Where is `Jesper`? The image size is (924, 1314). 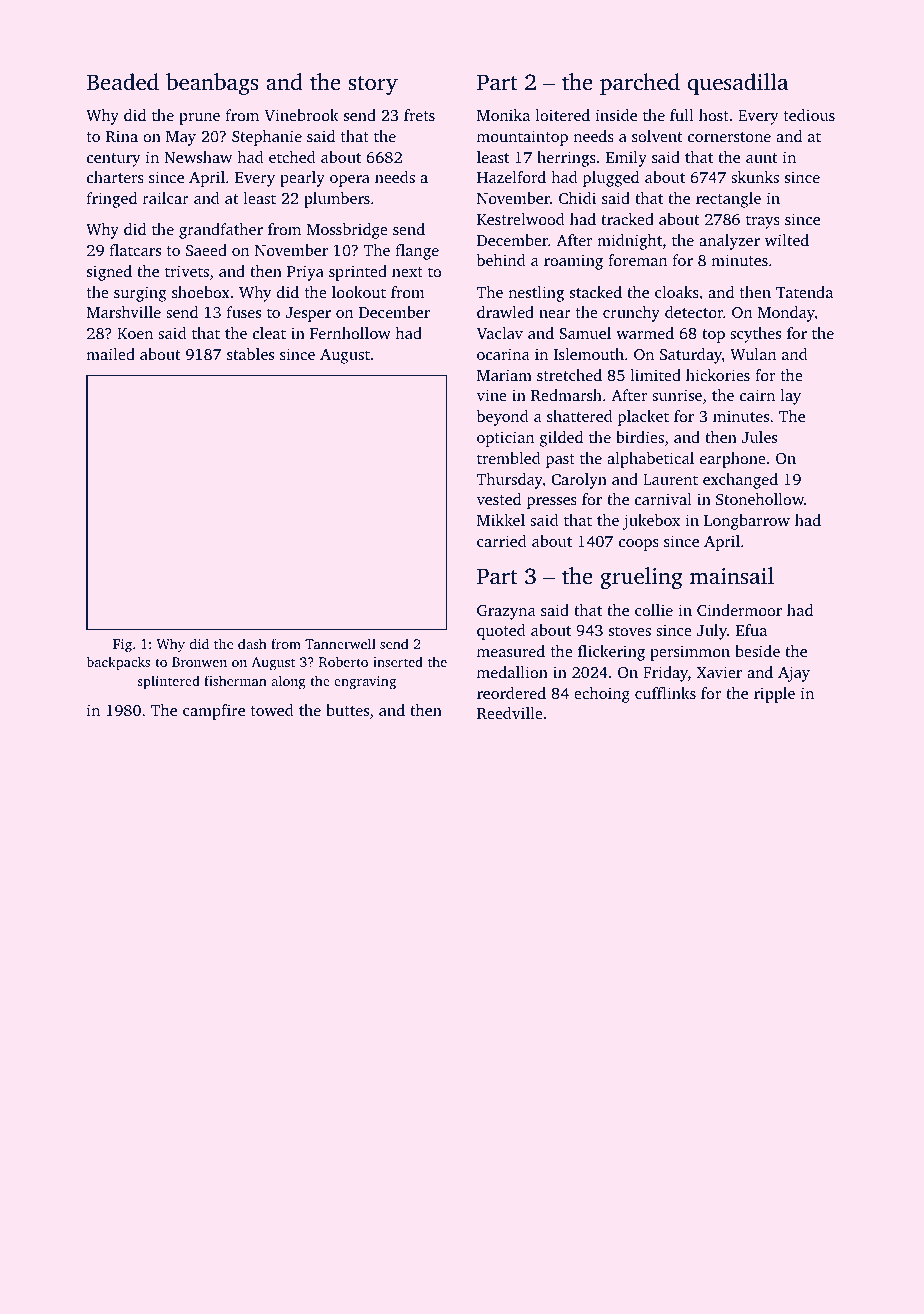 Jesper is located at coordinates (308, 314).
